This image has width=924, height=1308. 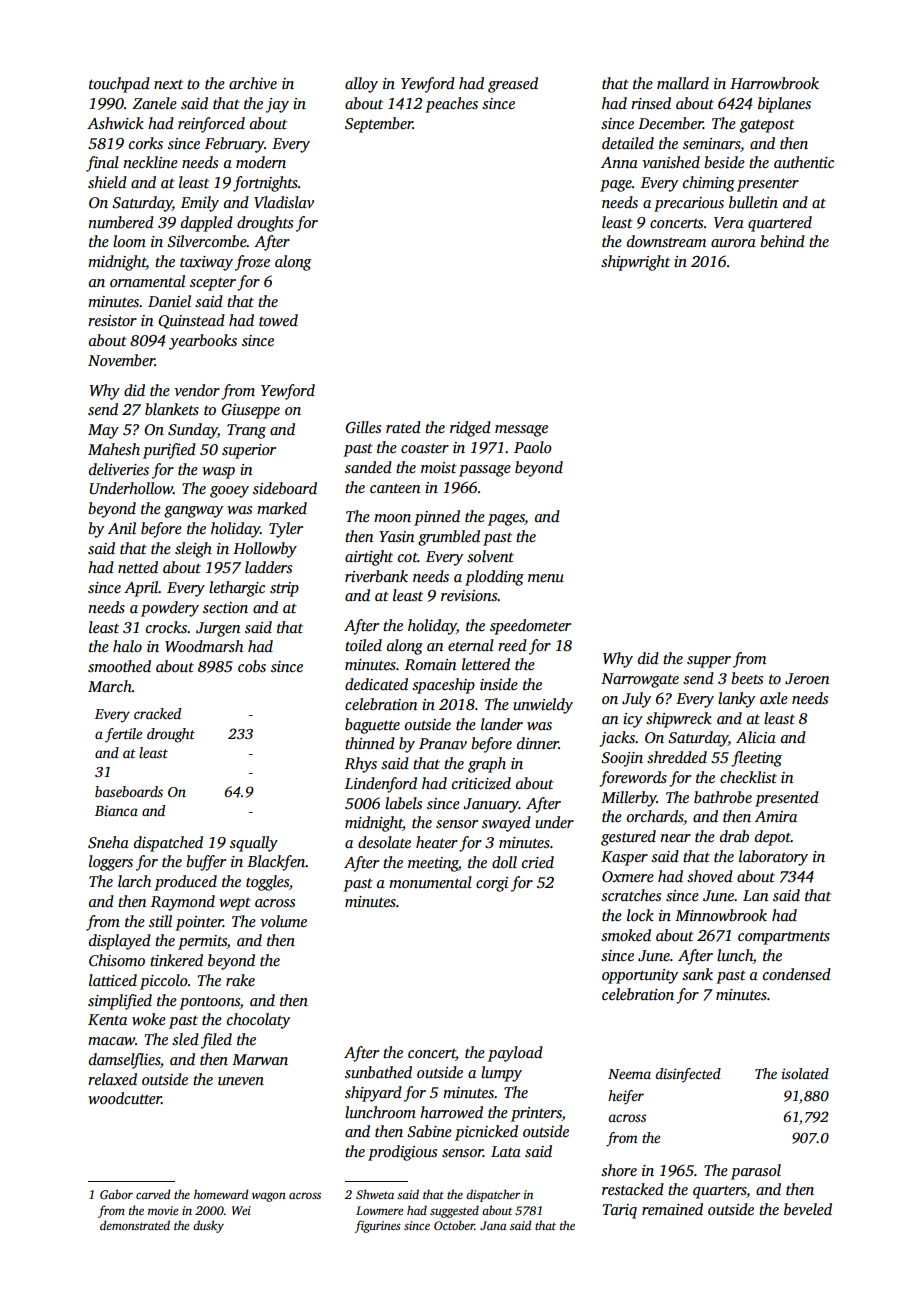 What do you see at coordinates (241, 1210) in the image?
I see `Wei` at bounding box center [241, 1210].
